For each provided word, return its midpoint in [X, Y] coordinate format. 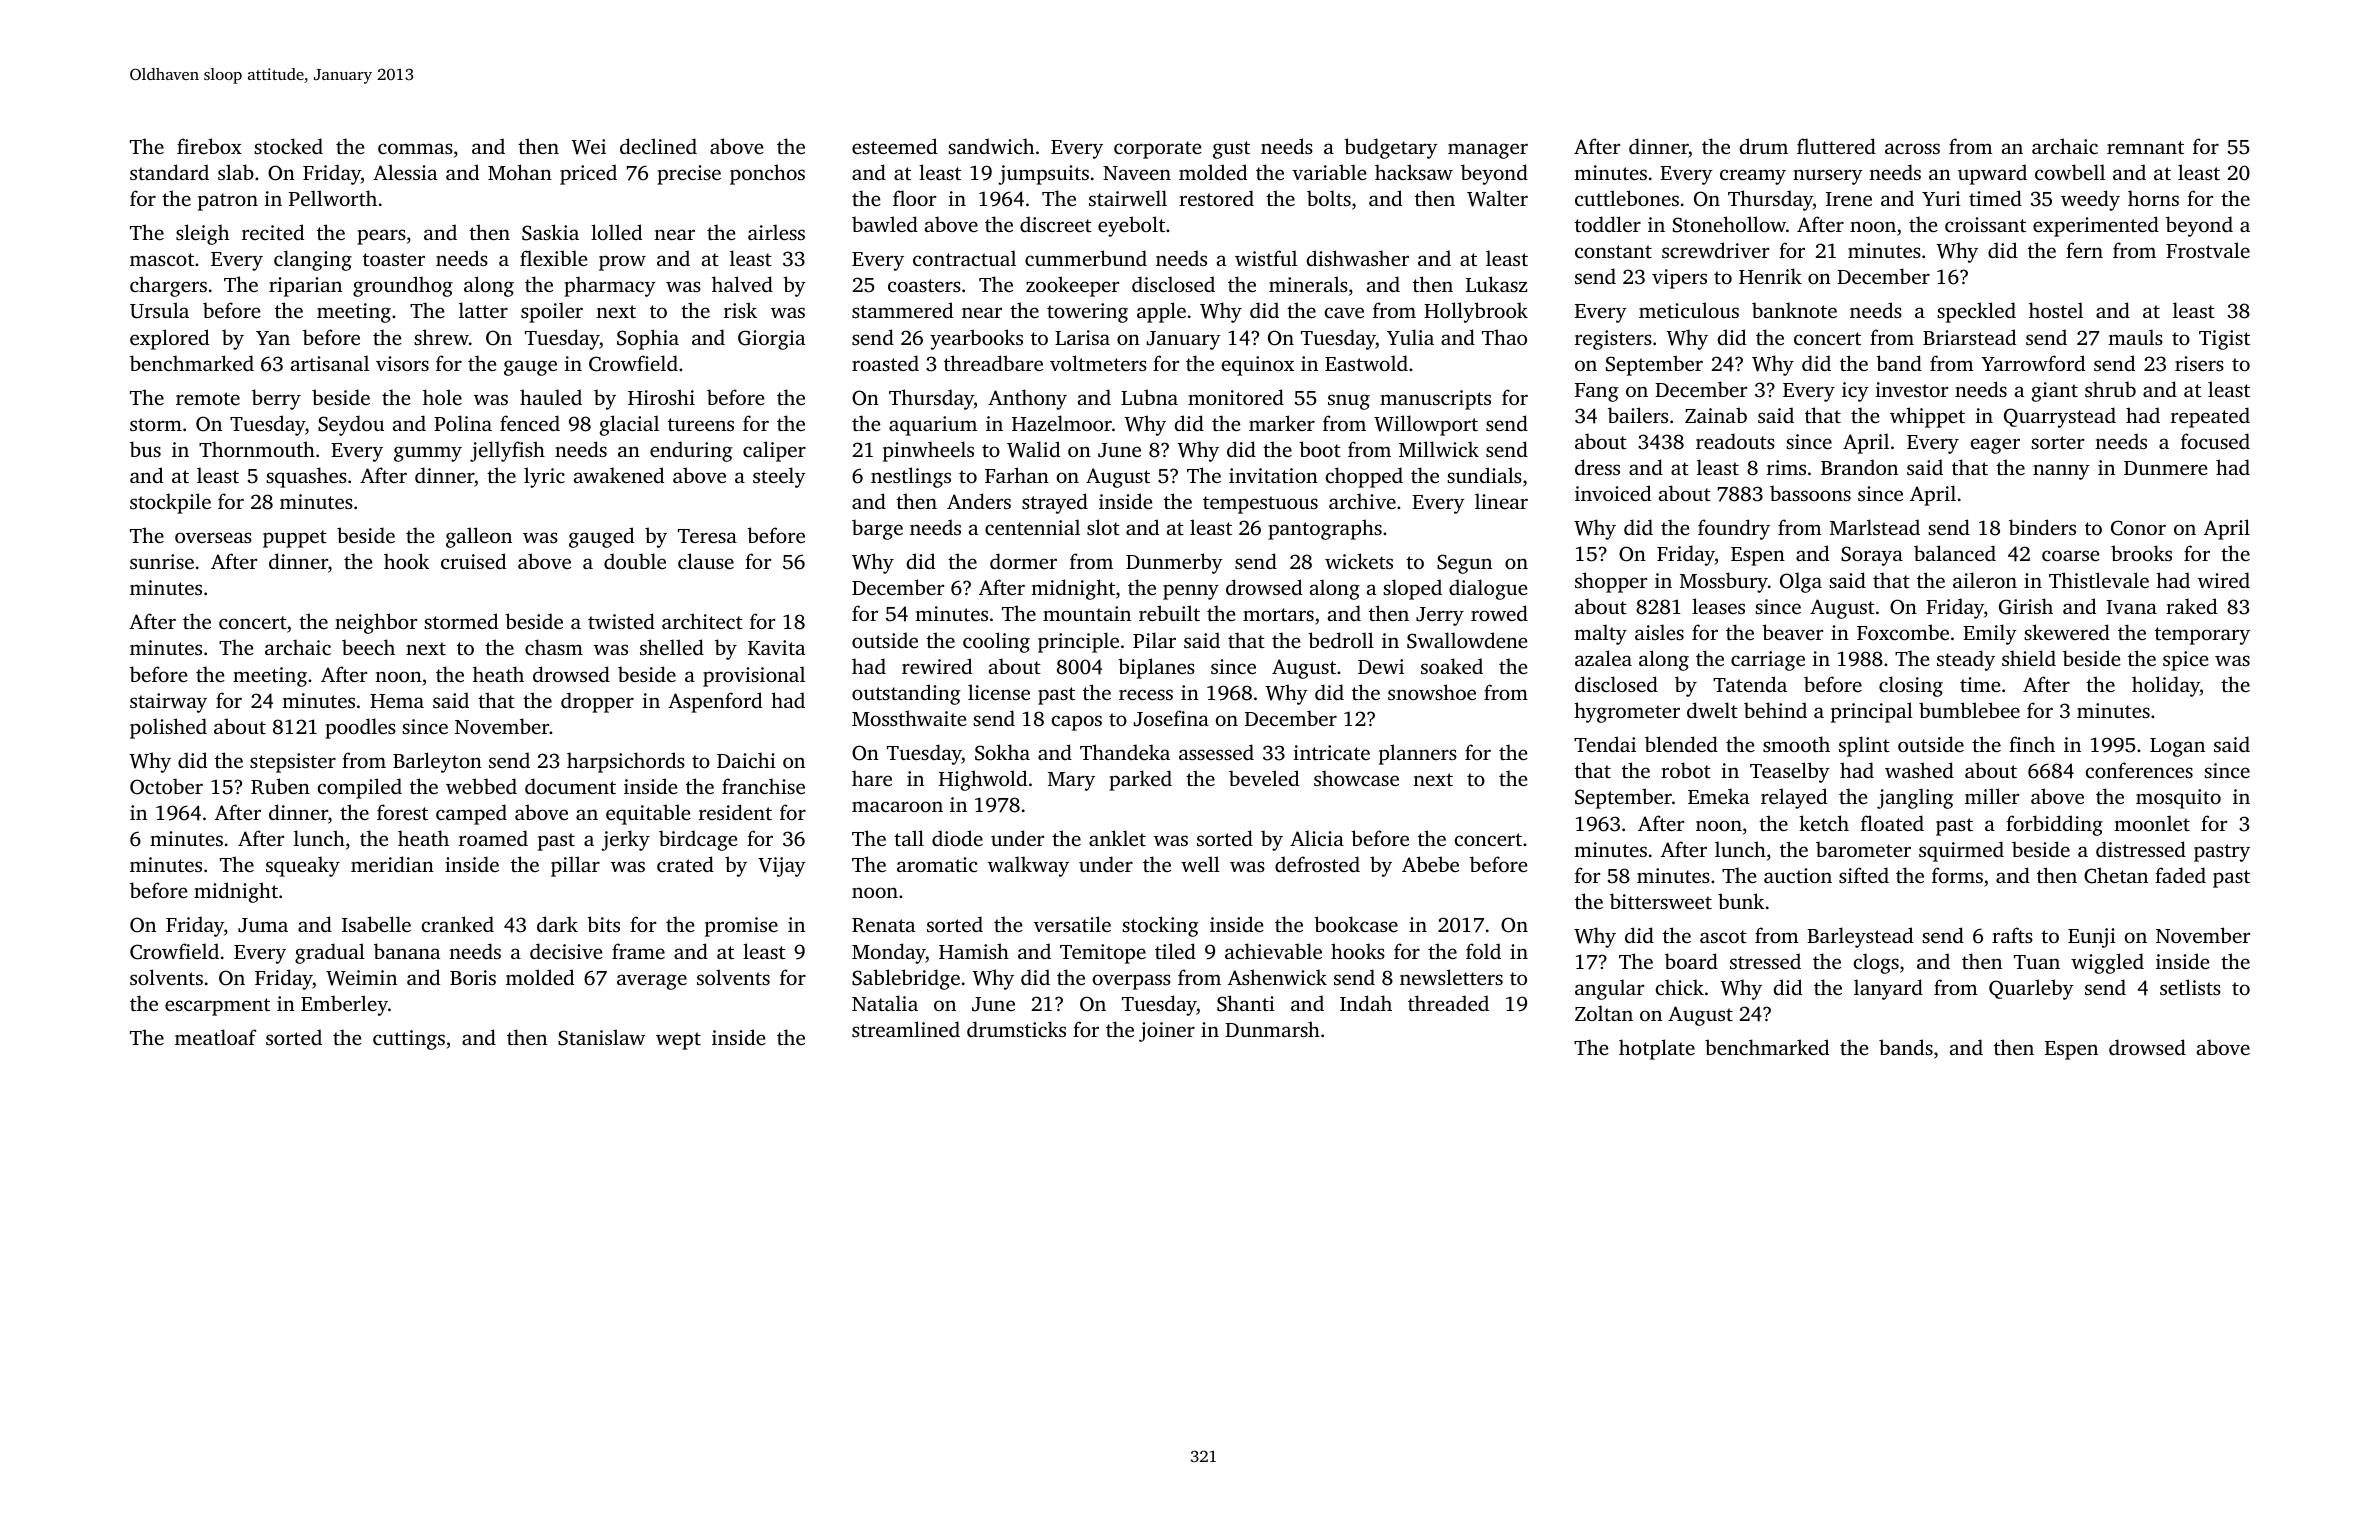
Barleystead [1860, 937]
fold [1483, 951]
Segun [1464, 564]
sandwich [991, 146]
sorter [2057, 442]
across [1912, 148]
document [570, 786]
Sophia [648, 339]
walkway [1028, 866]
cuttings [409, 1040]
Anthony [1027, 399]
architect [702, 621]
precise [689, 175]
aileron [1985, 580]
